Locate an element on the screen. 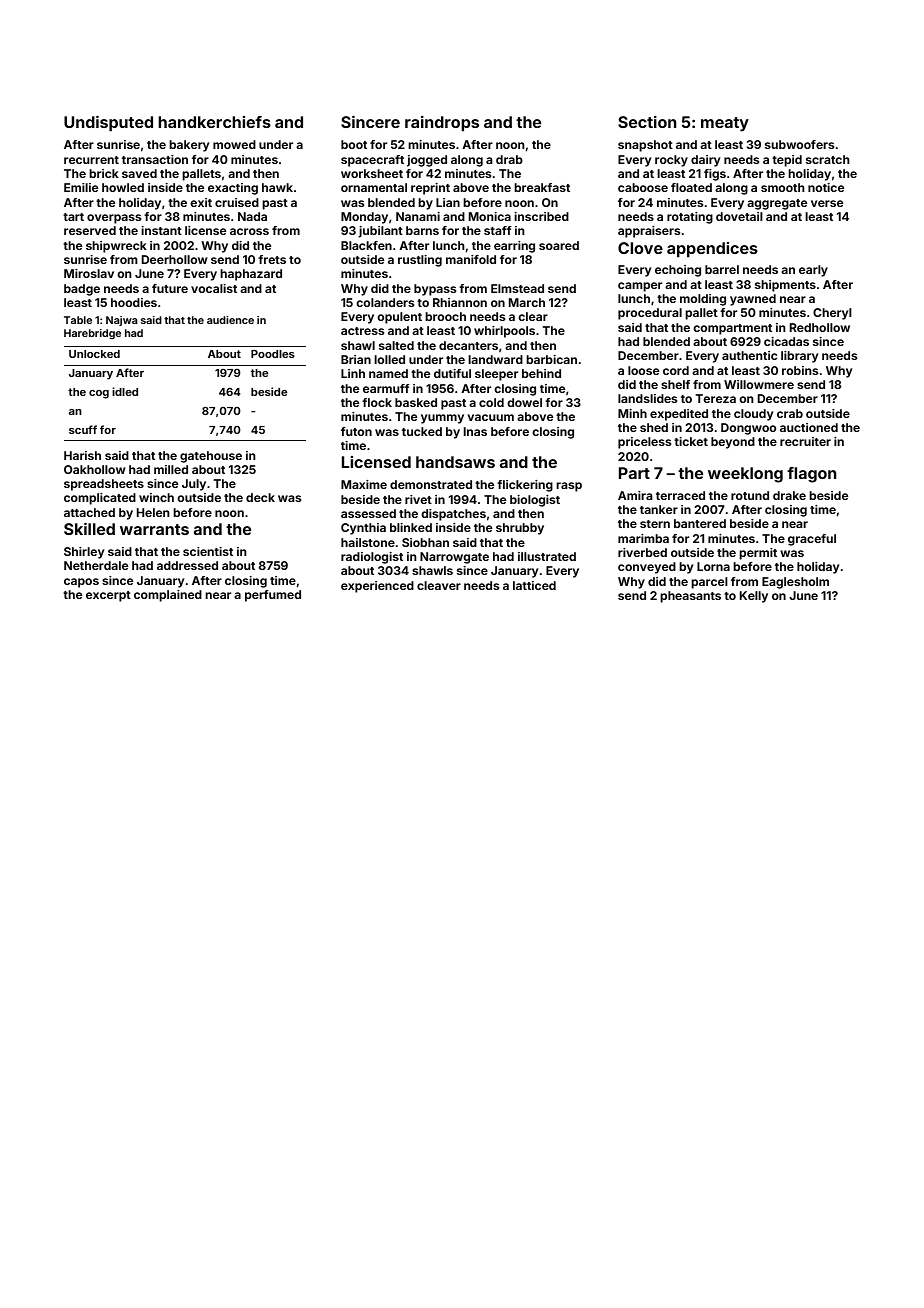  perfumed is located at coordinates (273, 596).
